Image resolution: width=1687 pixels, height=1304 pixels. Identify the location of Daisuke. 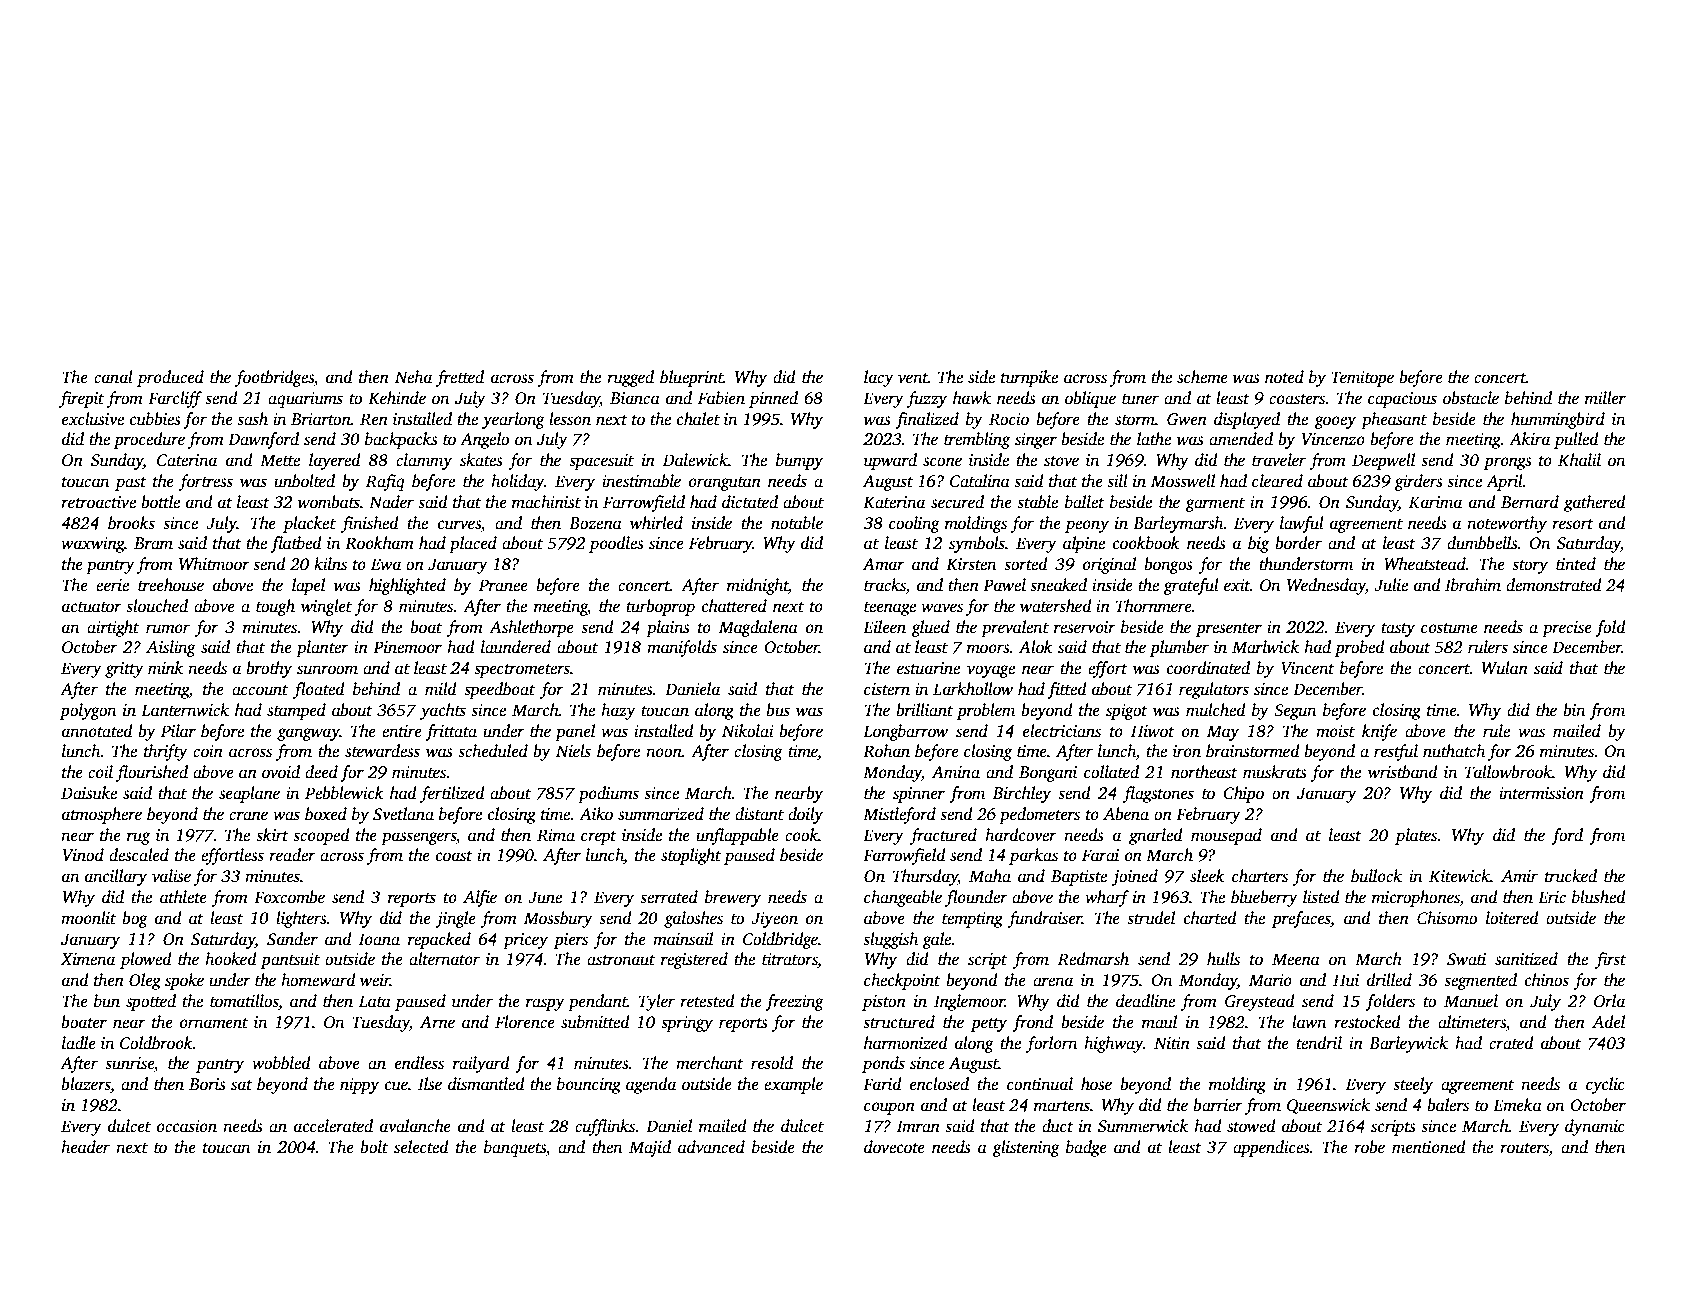
(89, 793).
